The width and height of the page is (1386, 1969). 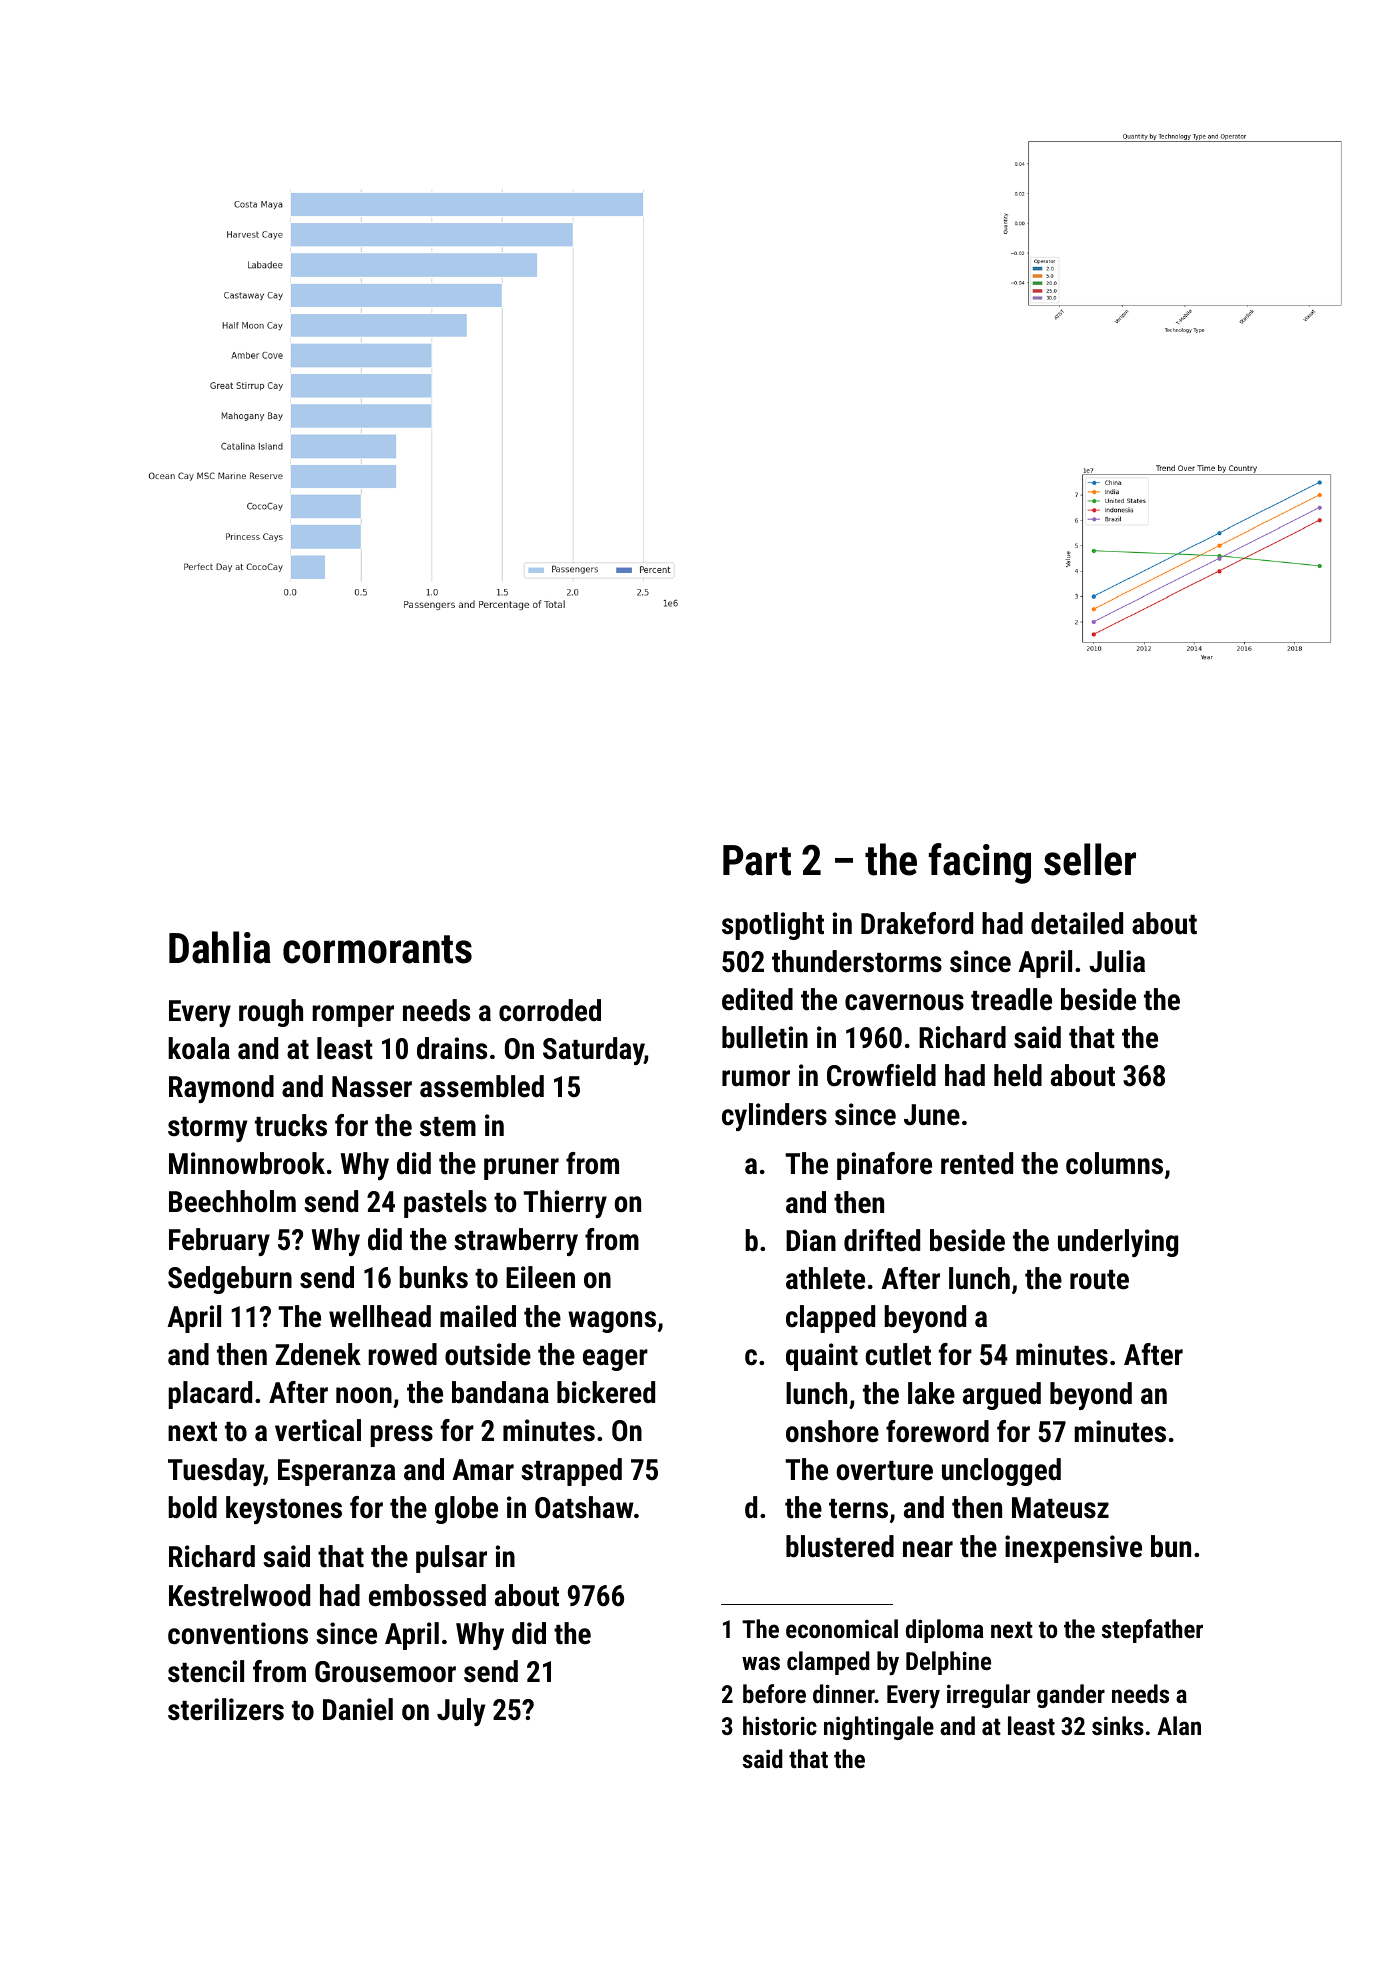 I want to click on held, so click(x=1018, y=1075).
